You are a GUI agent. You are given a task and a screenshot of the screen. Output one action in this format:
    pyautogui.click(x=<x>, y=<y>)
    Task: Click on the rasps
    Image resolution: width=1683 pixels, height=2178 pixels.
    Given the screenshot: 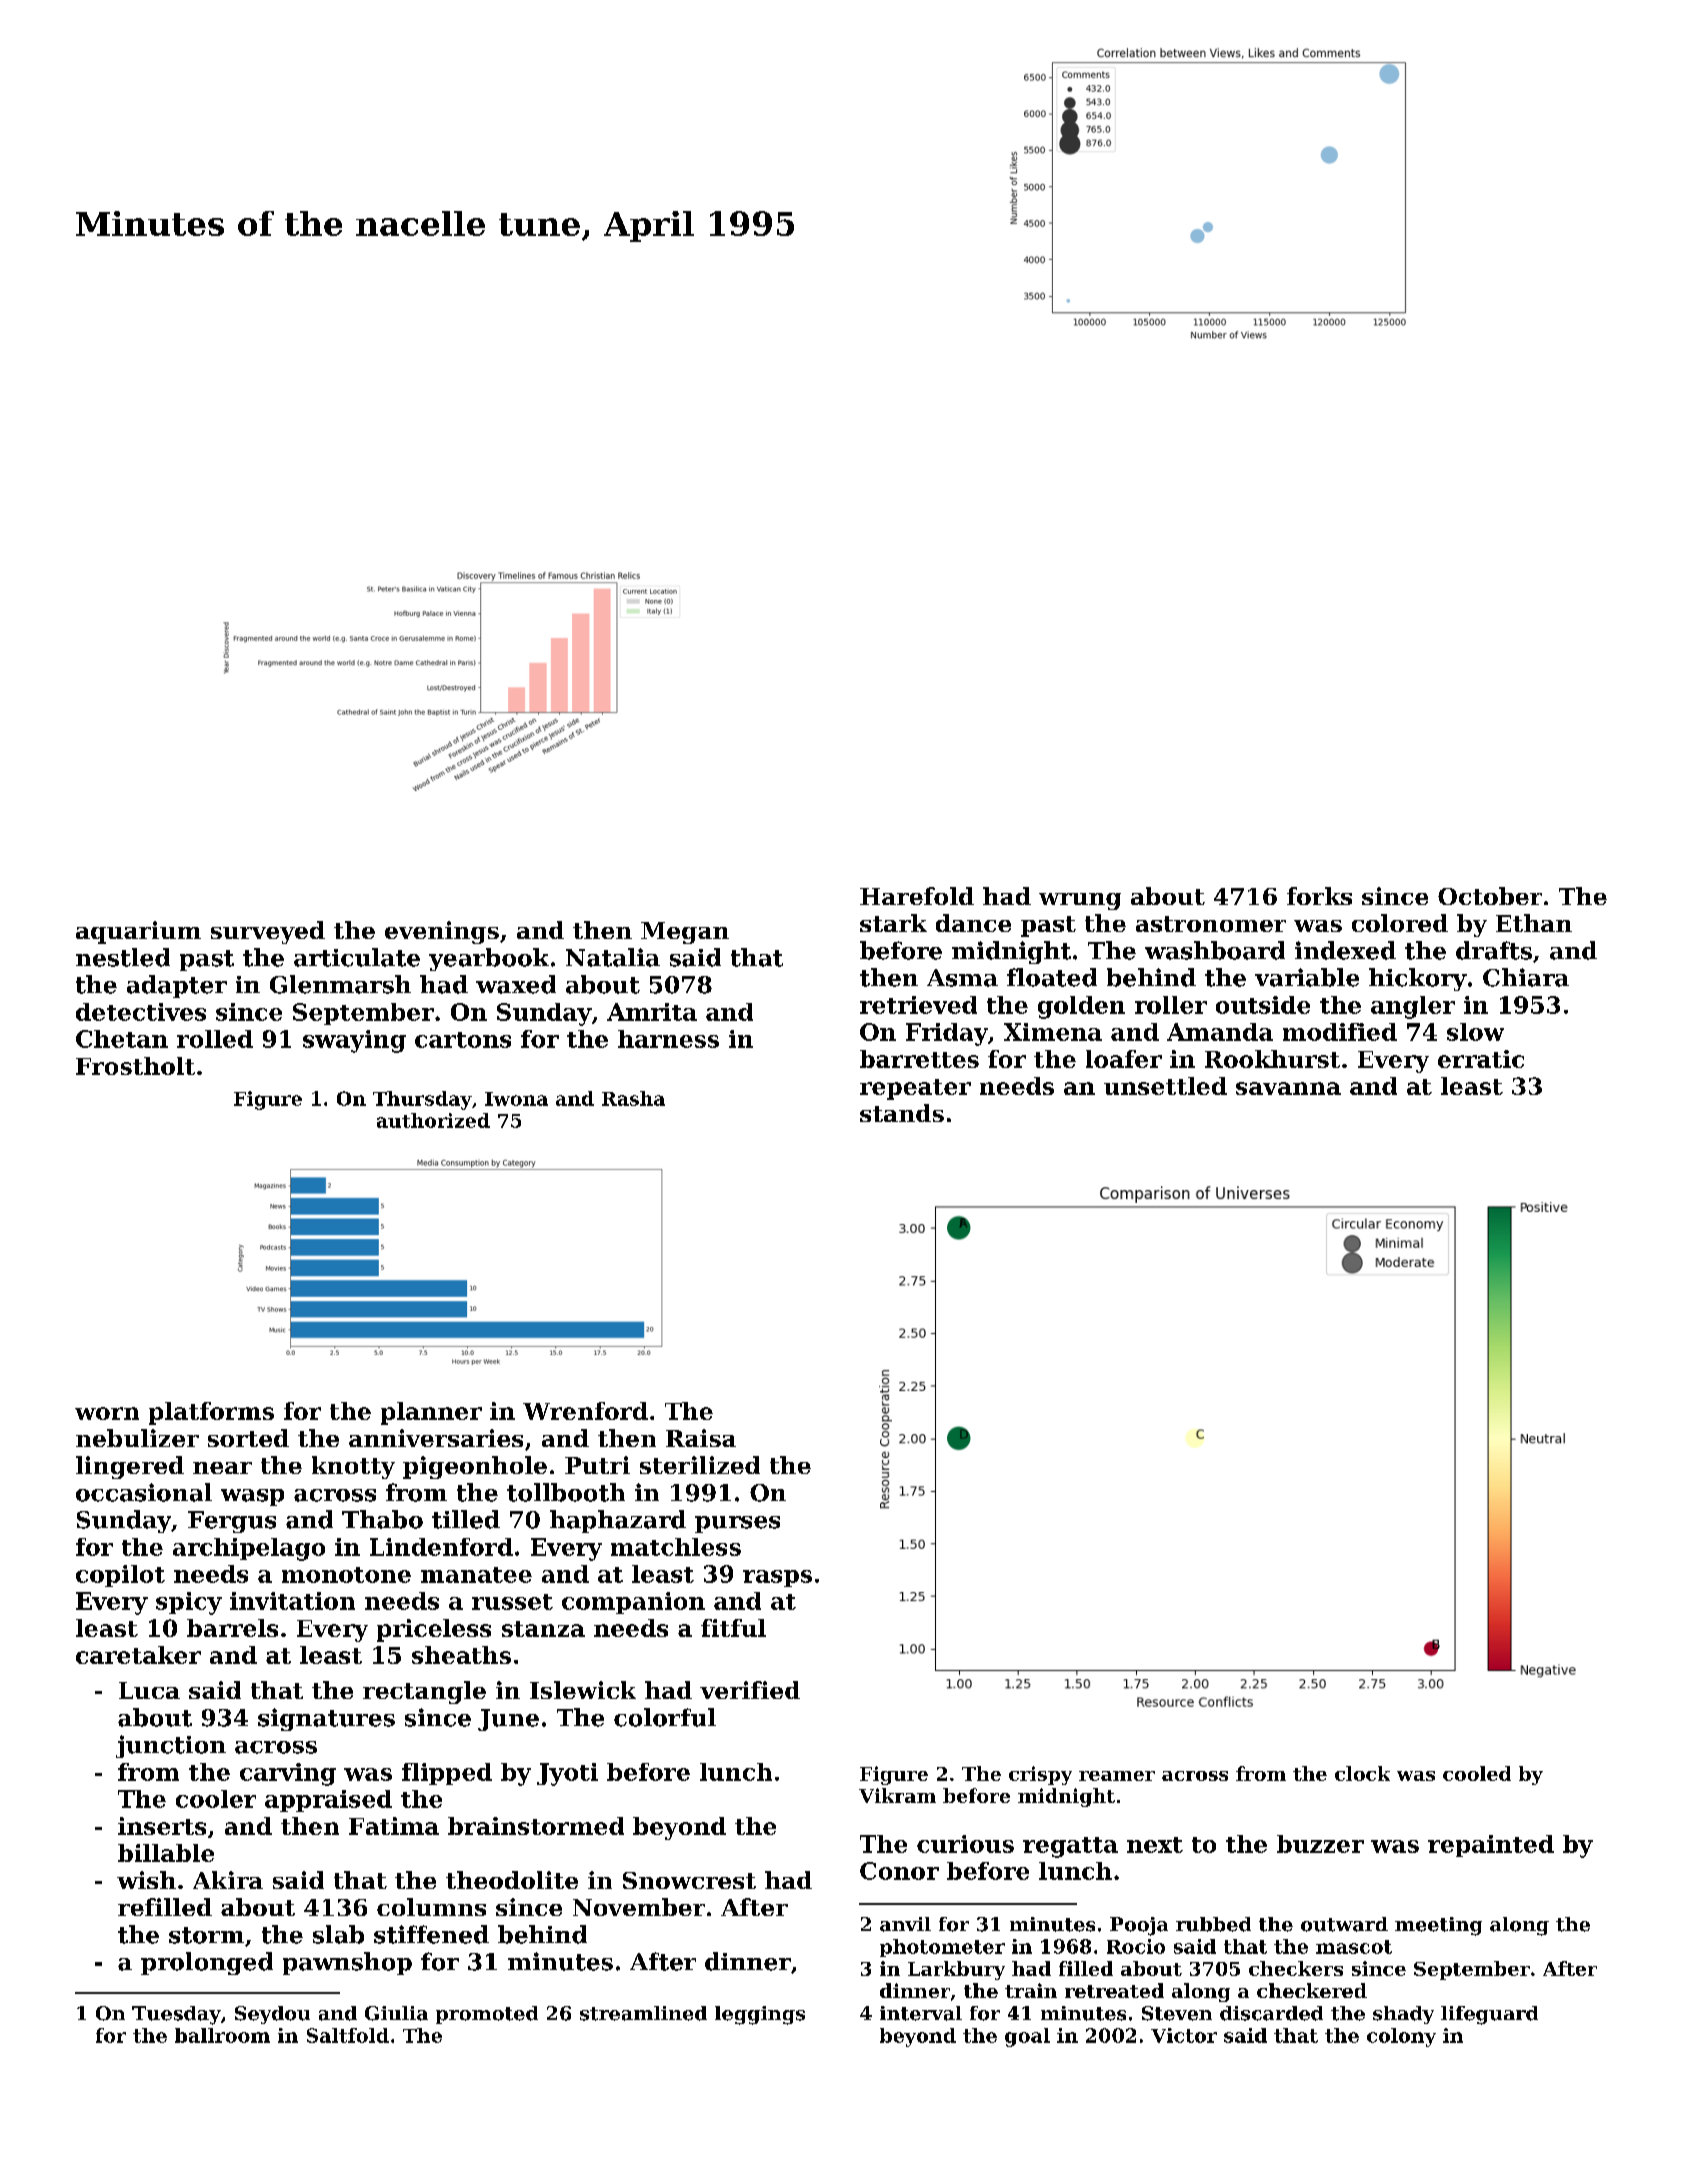 What is the action you would take?
    pyautogui.click(x=777, y=1578)
